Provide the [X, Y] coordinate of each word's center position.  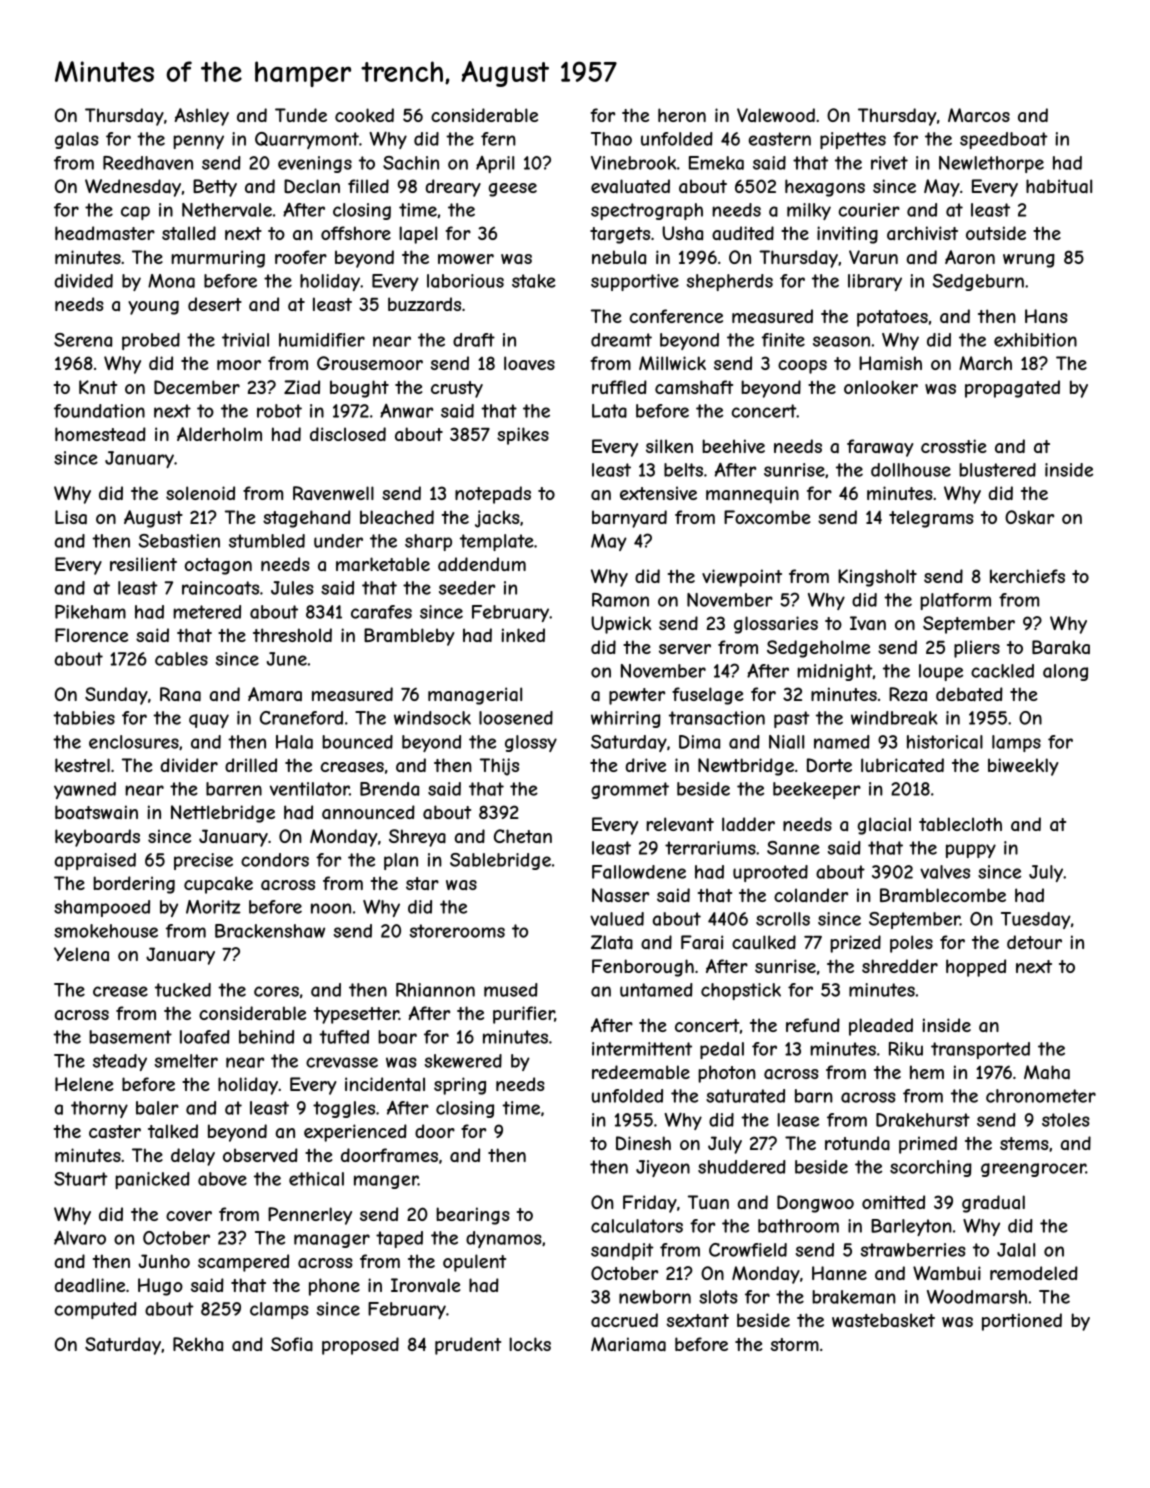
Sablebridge [500, 861]
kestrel [82, 765]
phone [334, 1287]
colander [811, 895]
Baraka [1061, 647]
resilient [143, 564]
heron [682, 115]
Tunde [301, 115]
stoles [1066, 1120]
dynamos [504, 1239]
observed [260, 1155]
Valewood [776, 115]
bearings [473, 1216]
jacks [497, 519]
